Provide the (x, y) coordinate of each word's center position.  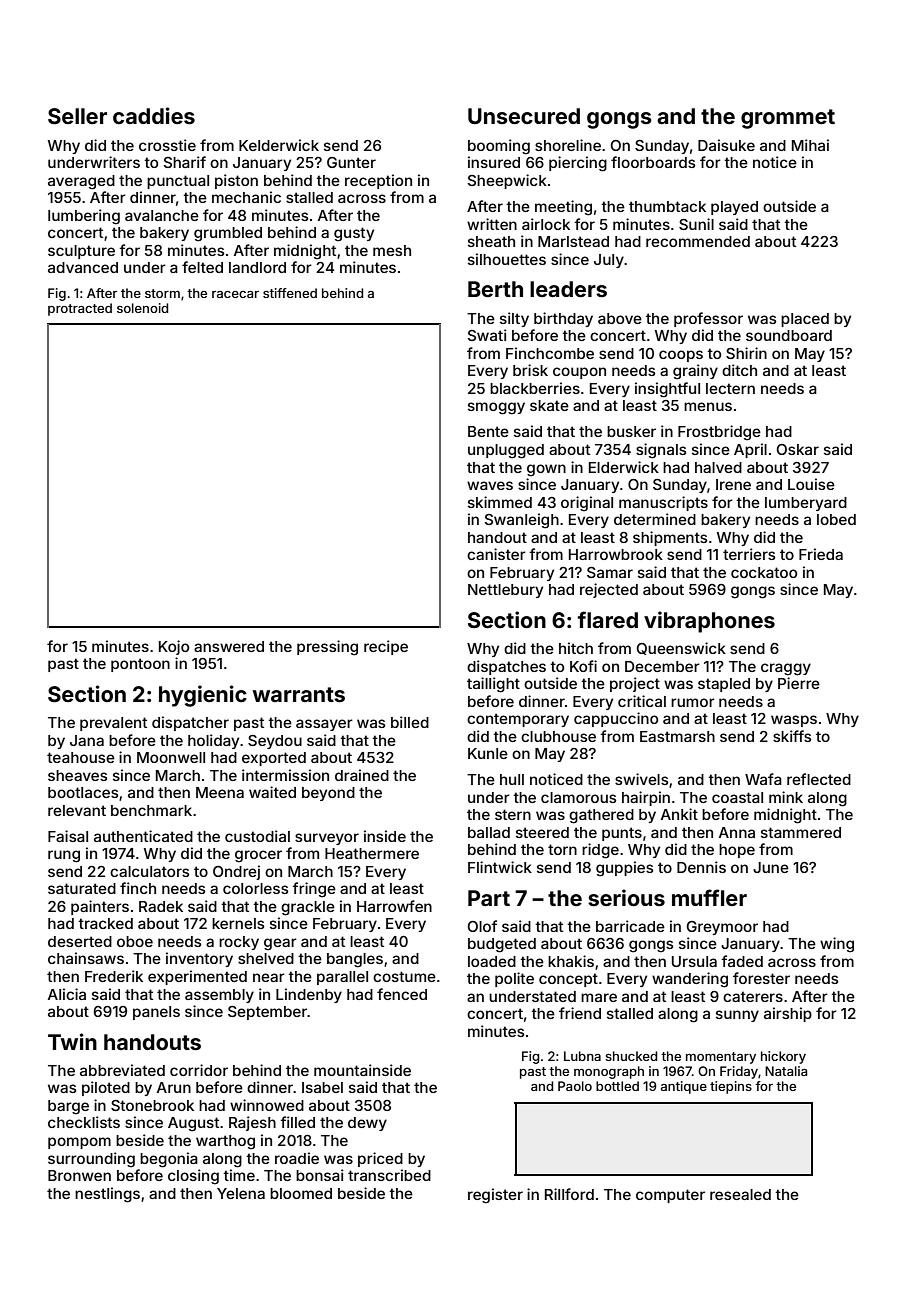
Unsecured (524, 116)
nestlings (107, 1195)
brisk (530, 370)
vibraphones (709, 622)
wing (837, 945)
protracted (80, 309)
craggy (786, 669)
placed (805, 320)
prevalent (113, 724)
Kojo (174, 647)
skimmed (500, 502)
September (267, 1013)
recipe (386, 647)
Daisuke (726, 145)
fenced (402, 994)
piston (236, 181)
